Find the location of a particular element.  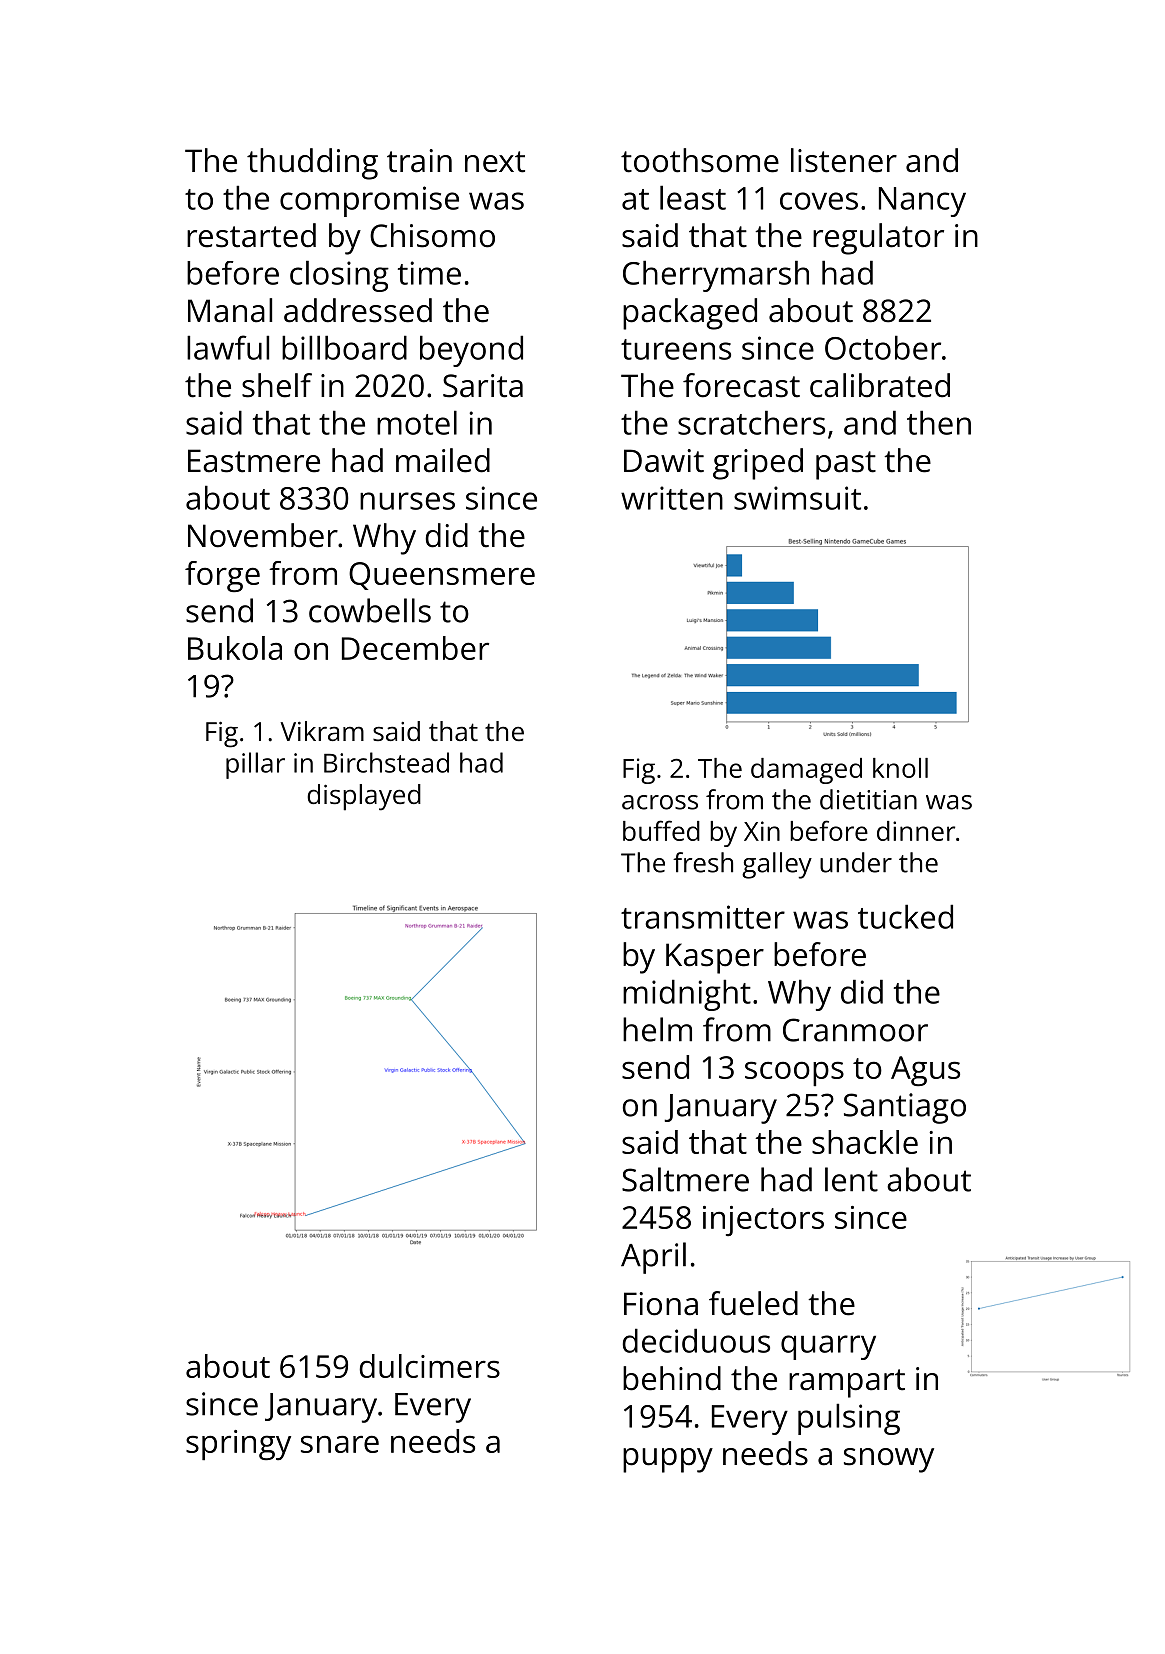

regulator is located at coordinates (878, 239).
